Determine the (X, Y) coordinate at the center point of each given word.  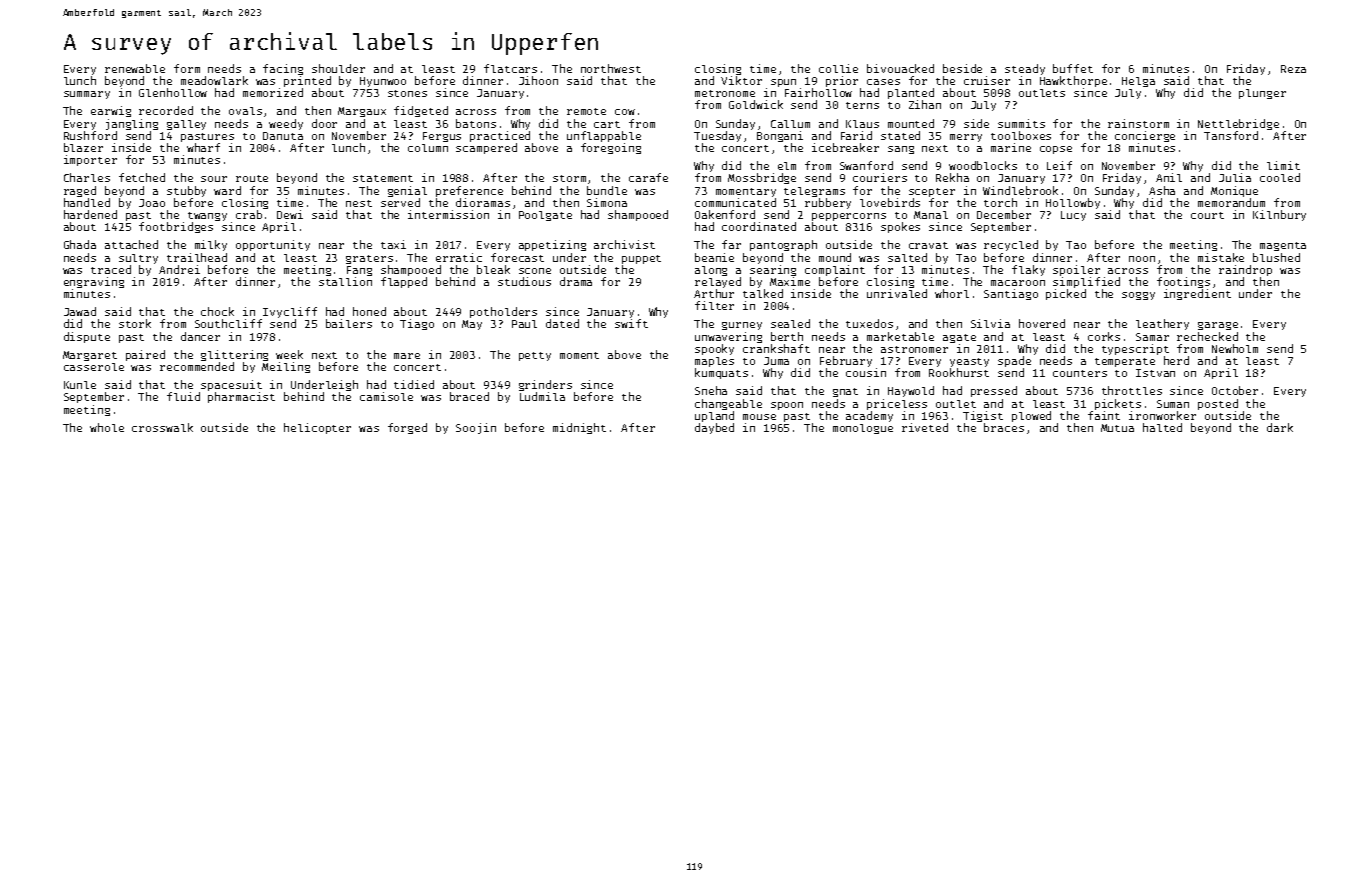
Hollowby (1073, 203)
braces (1004, 427)
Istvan (1155, 373)
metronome (725, 93)
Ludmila (542, 397)
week (289, 354)
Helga (1138, 82)
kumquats (721, 373)
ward (227, 190)
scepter (932, 192)
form (187, 68)
